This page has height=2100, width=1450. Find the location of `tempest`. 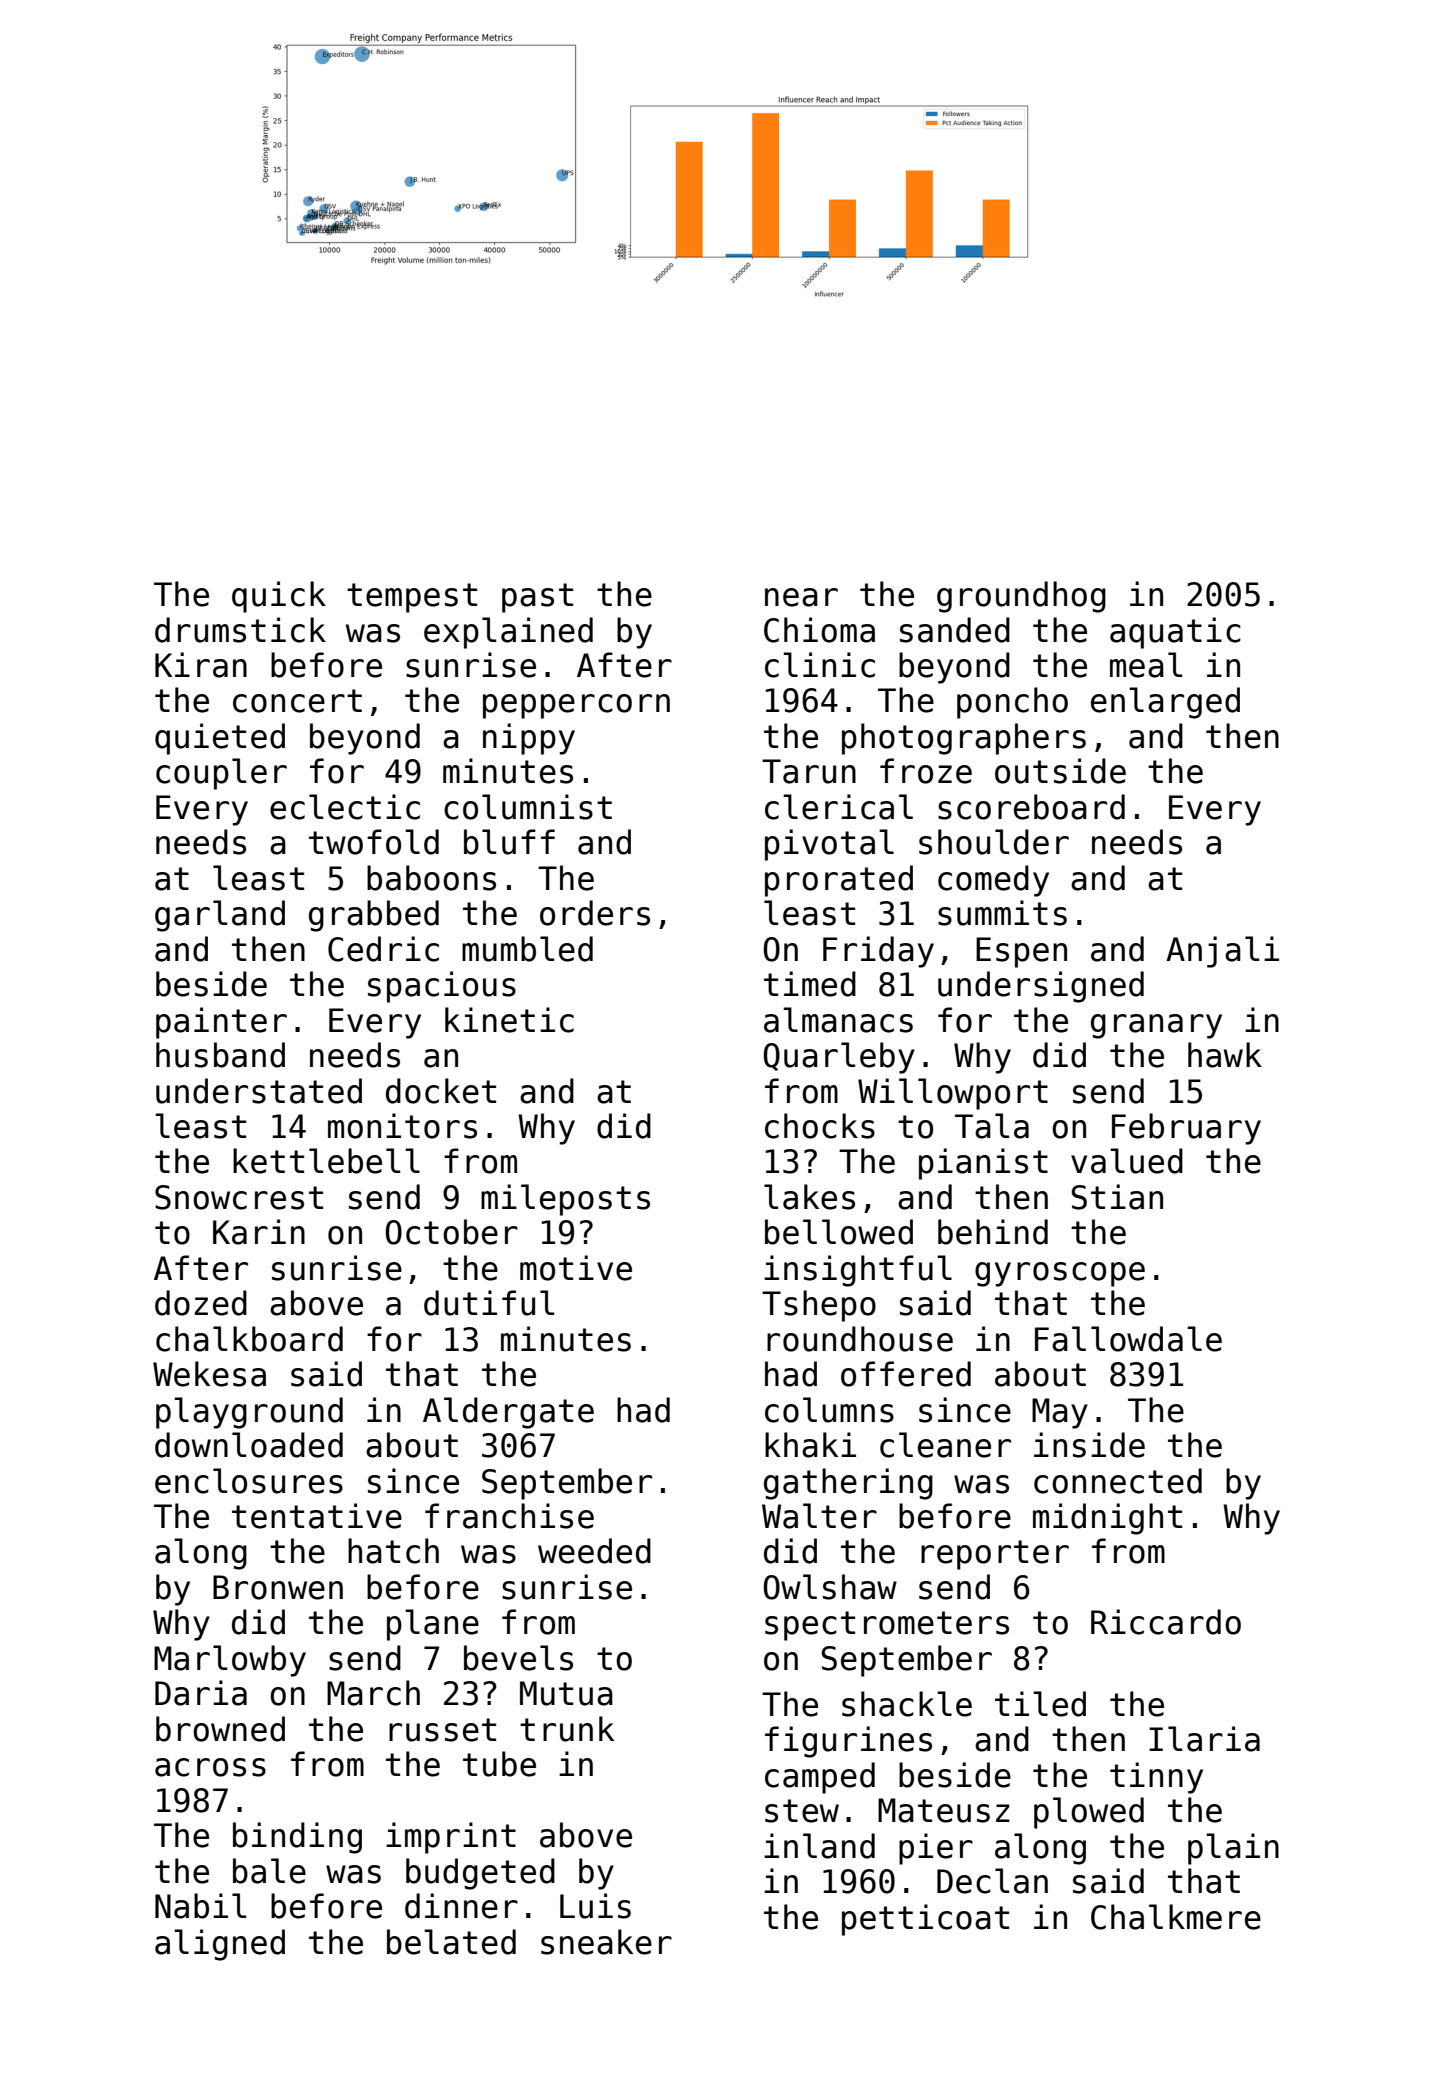

tempest is located at coordinates (412, 598).
